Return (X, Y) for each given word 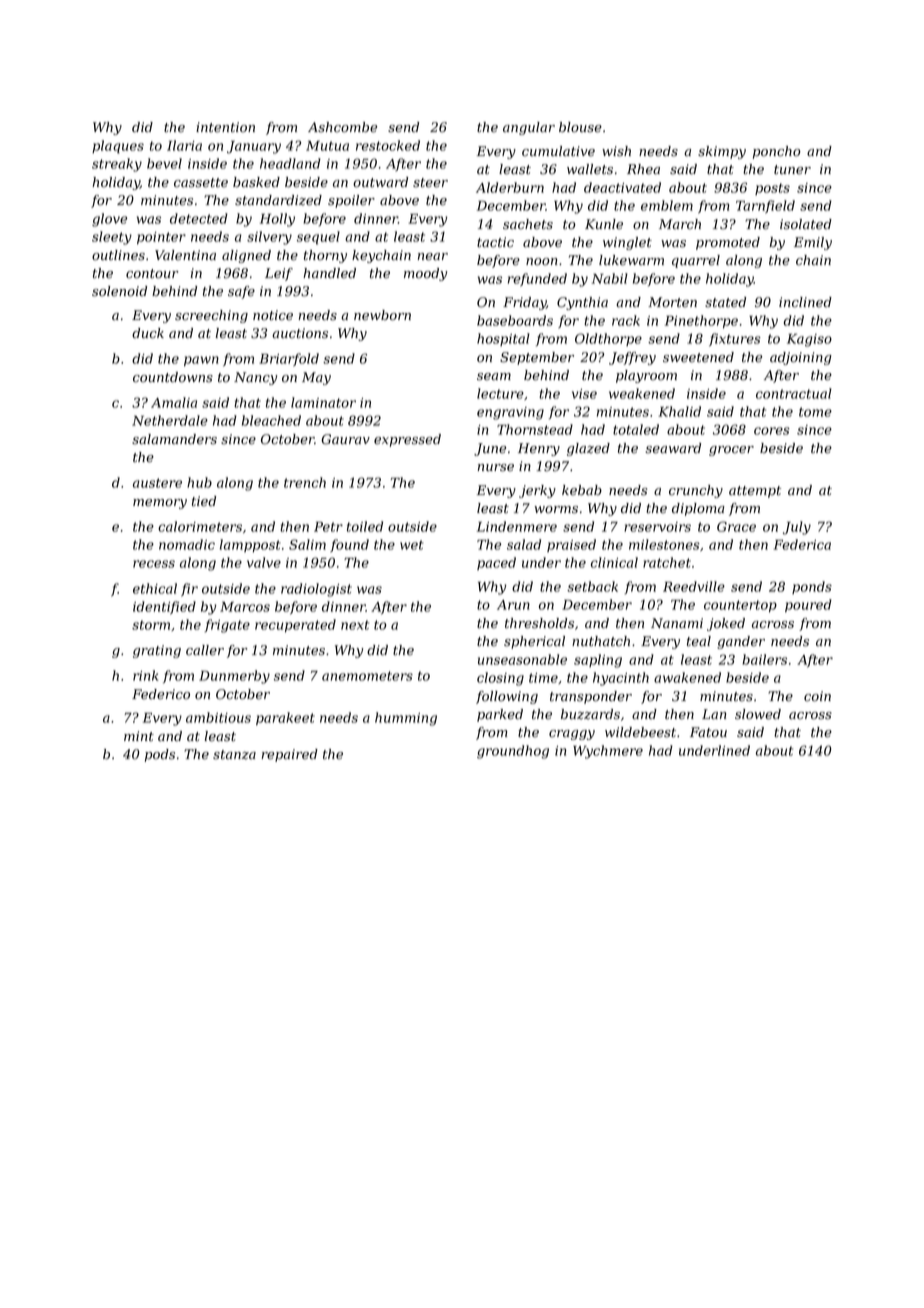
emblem (667, 205)
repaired (289, 755)
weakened (642, 393)
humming (406, 719)
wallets (590, 169)
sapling (598, 661)
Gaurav (345, 439)
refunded (537, 280)
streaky (117, 165)
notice (273, 315)
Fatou (708, 732)
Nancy (255, 378)
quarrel (696, 261)
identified (164, 608)
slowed (758, 714)
